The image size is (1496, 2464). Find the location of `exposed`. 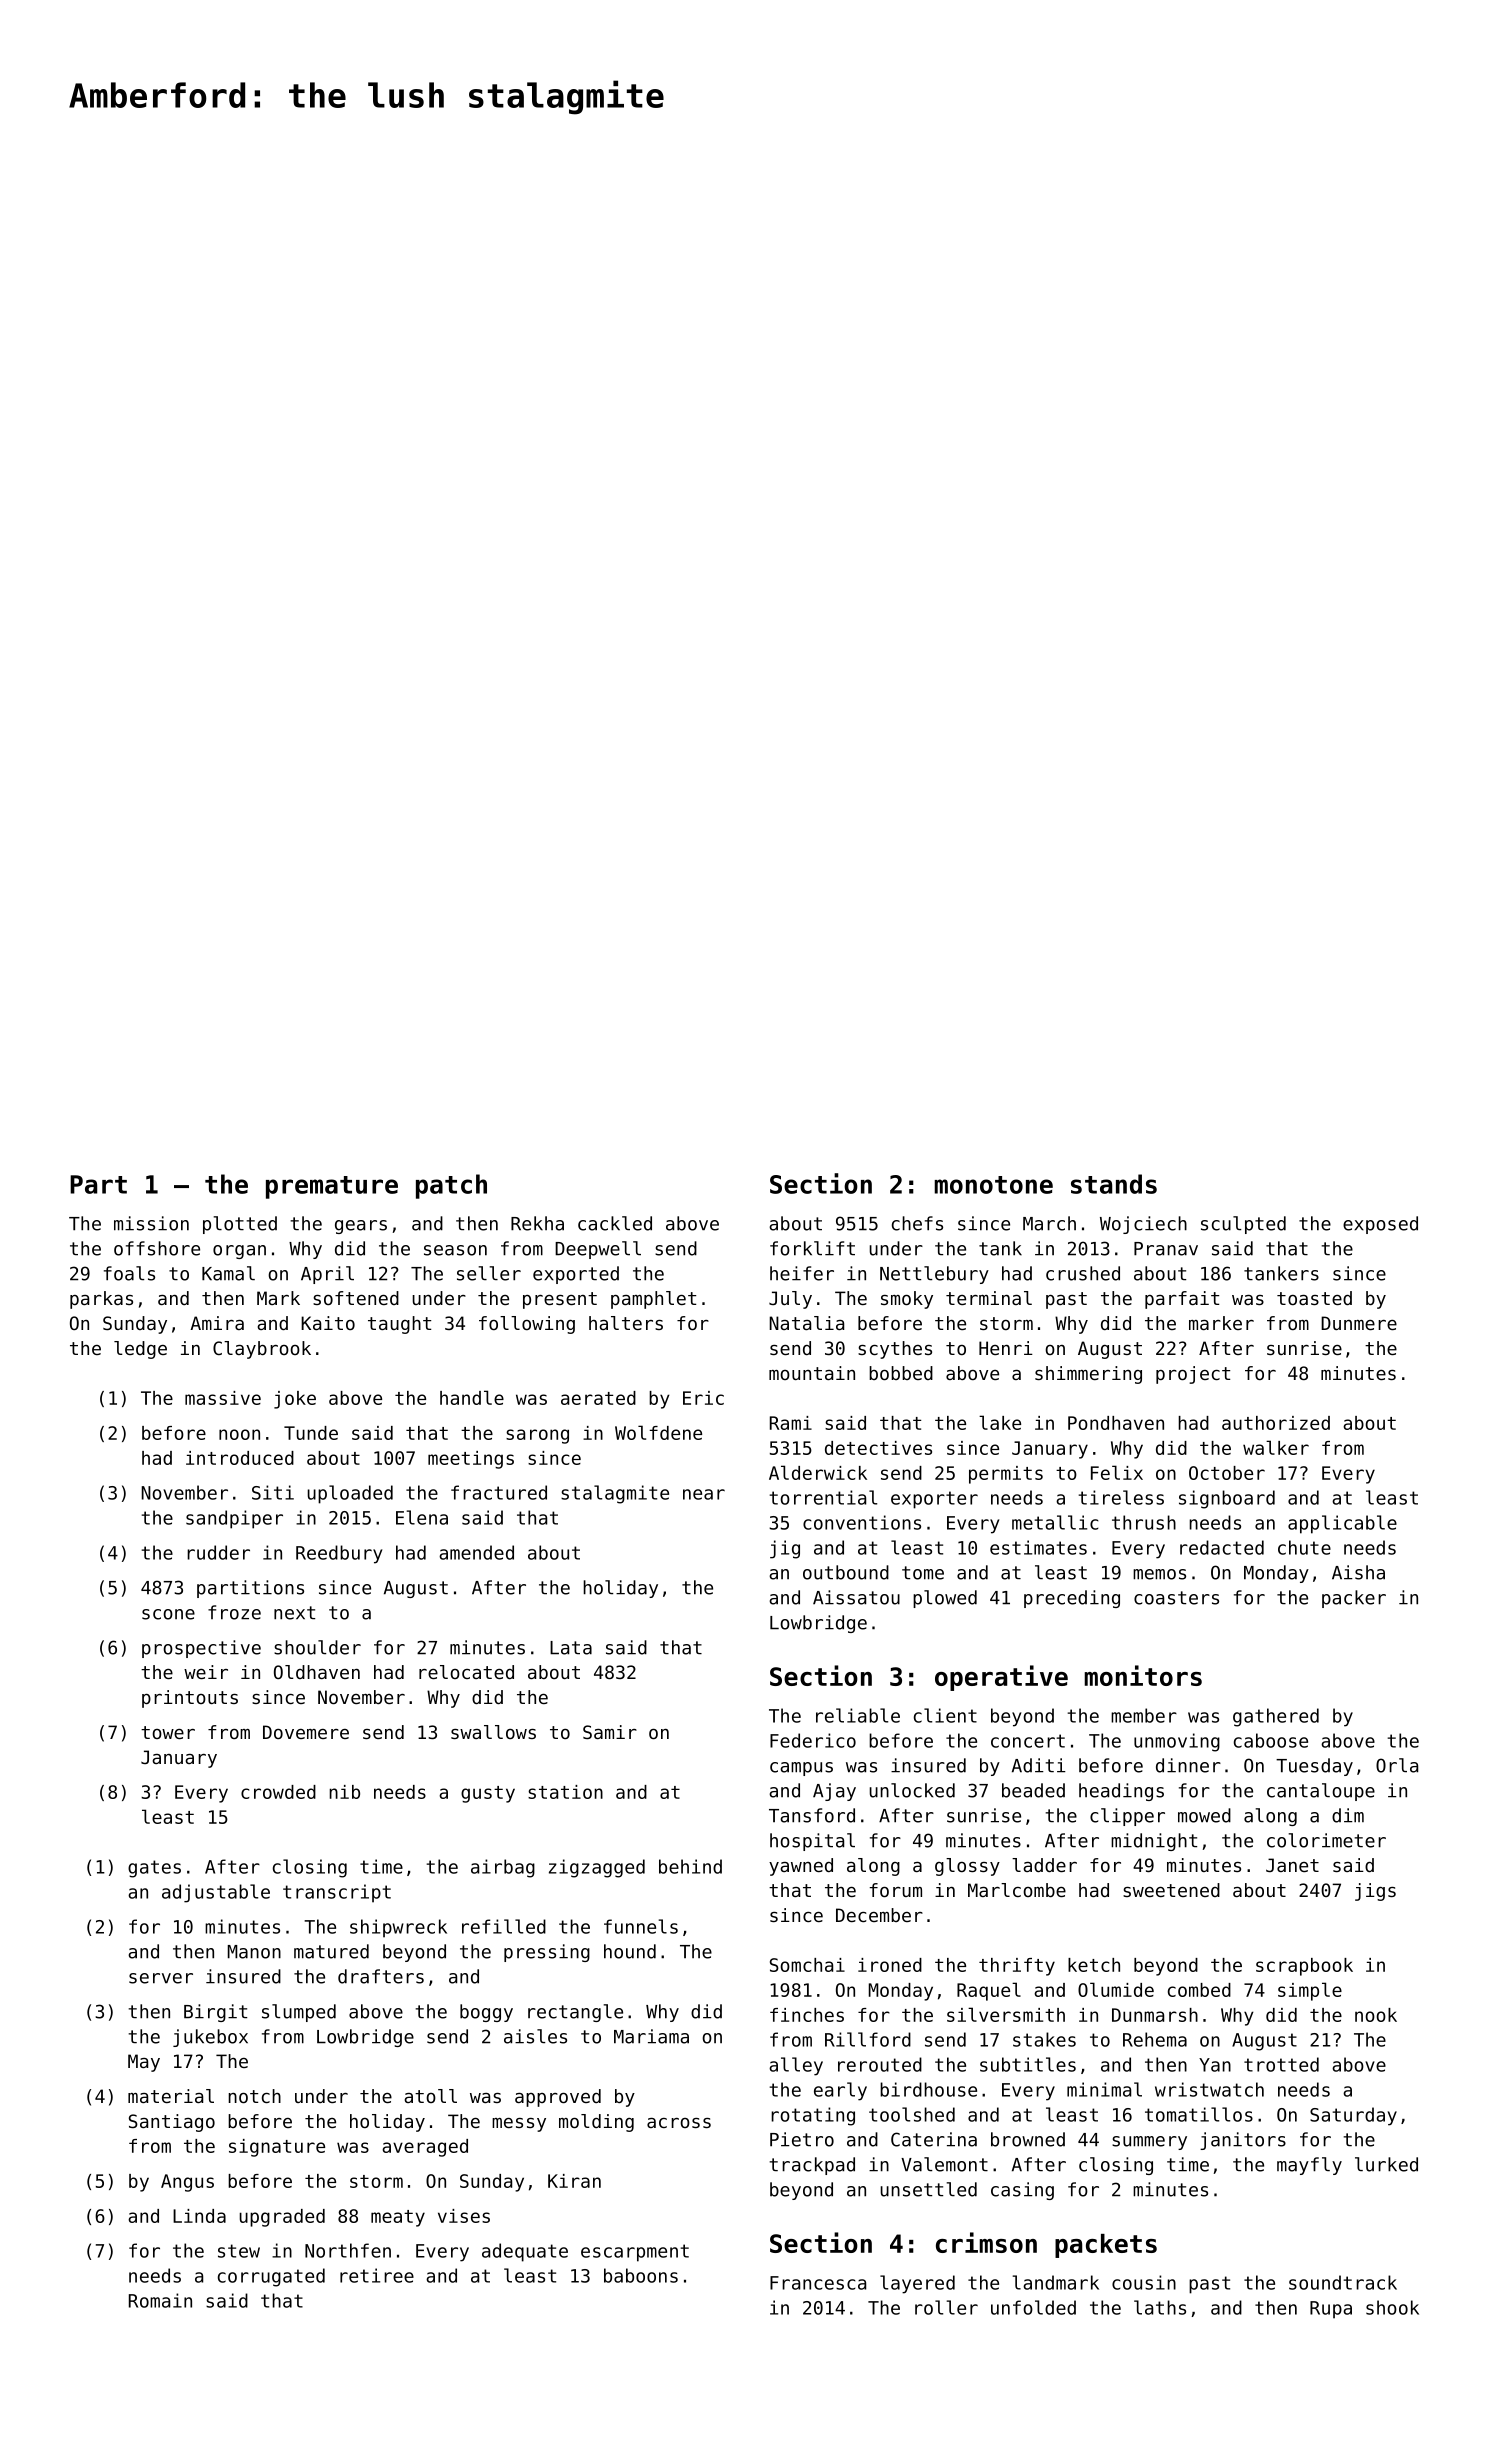

exposed is located at coordinates (1380, 1225).
